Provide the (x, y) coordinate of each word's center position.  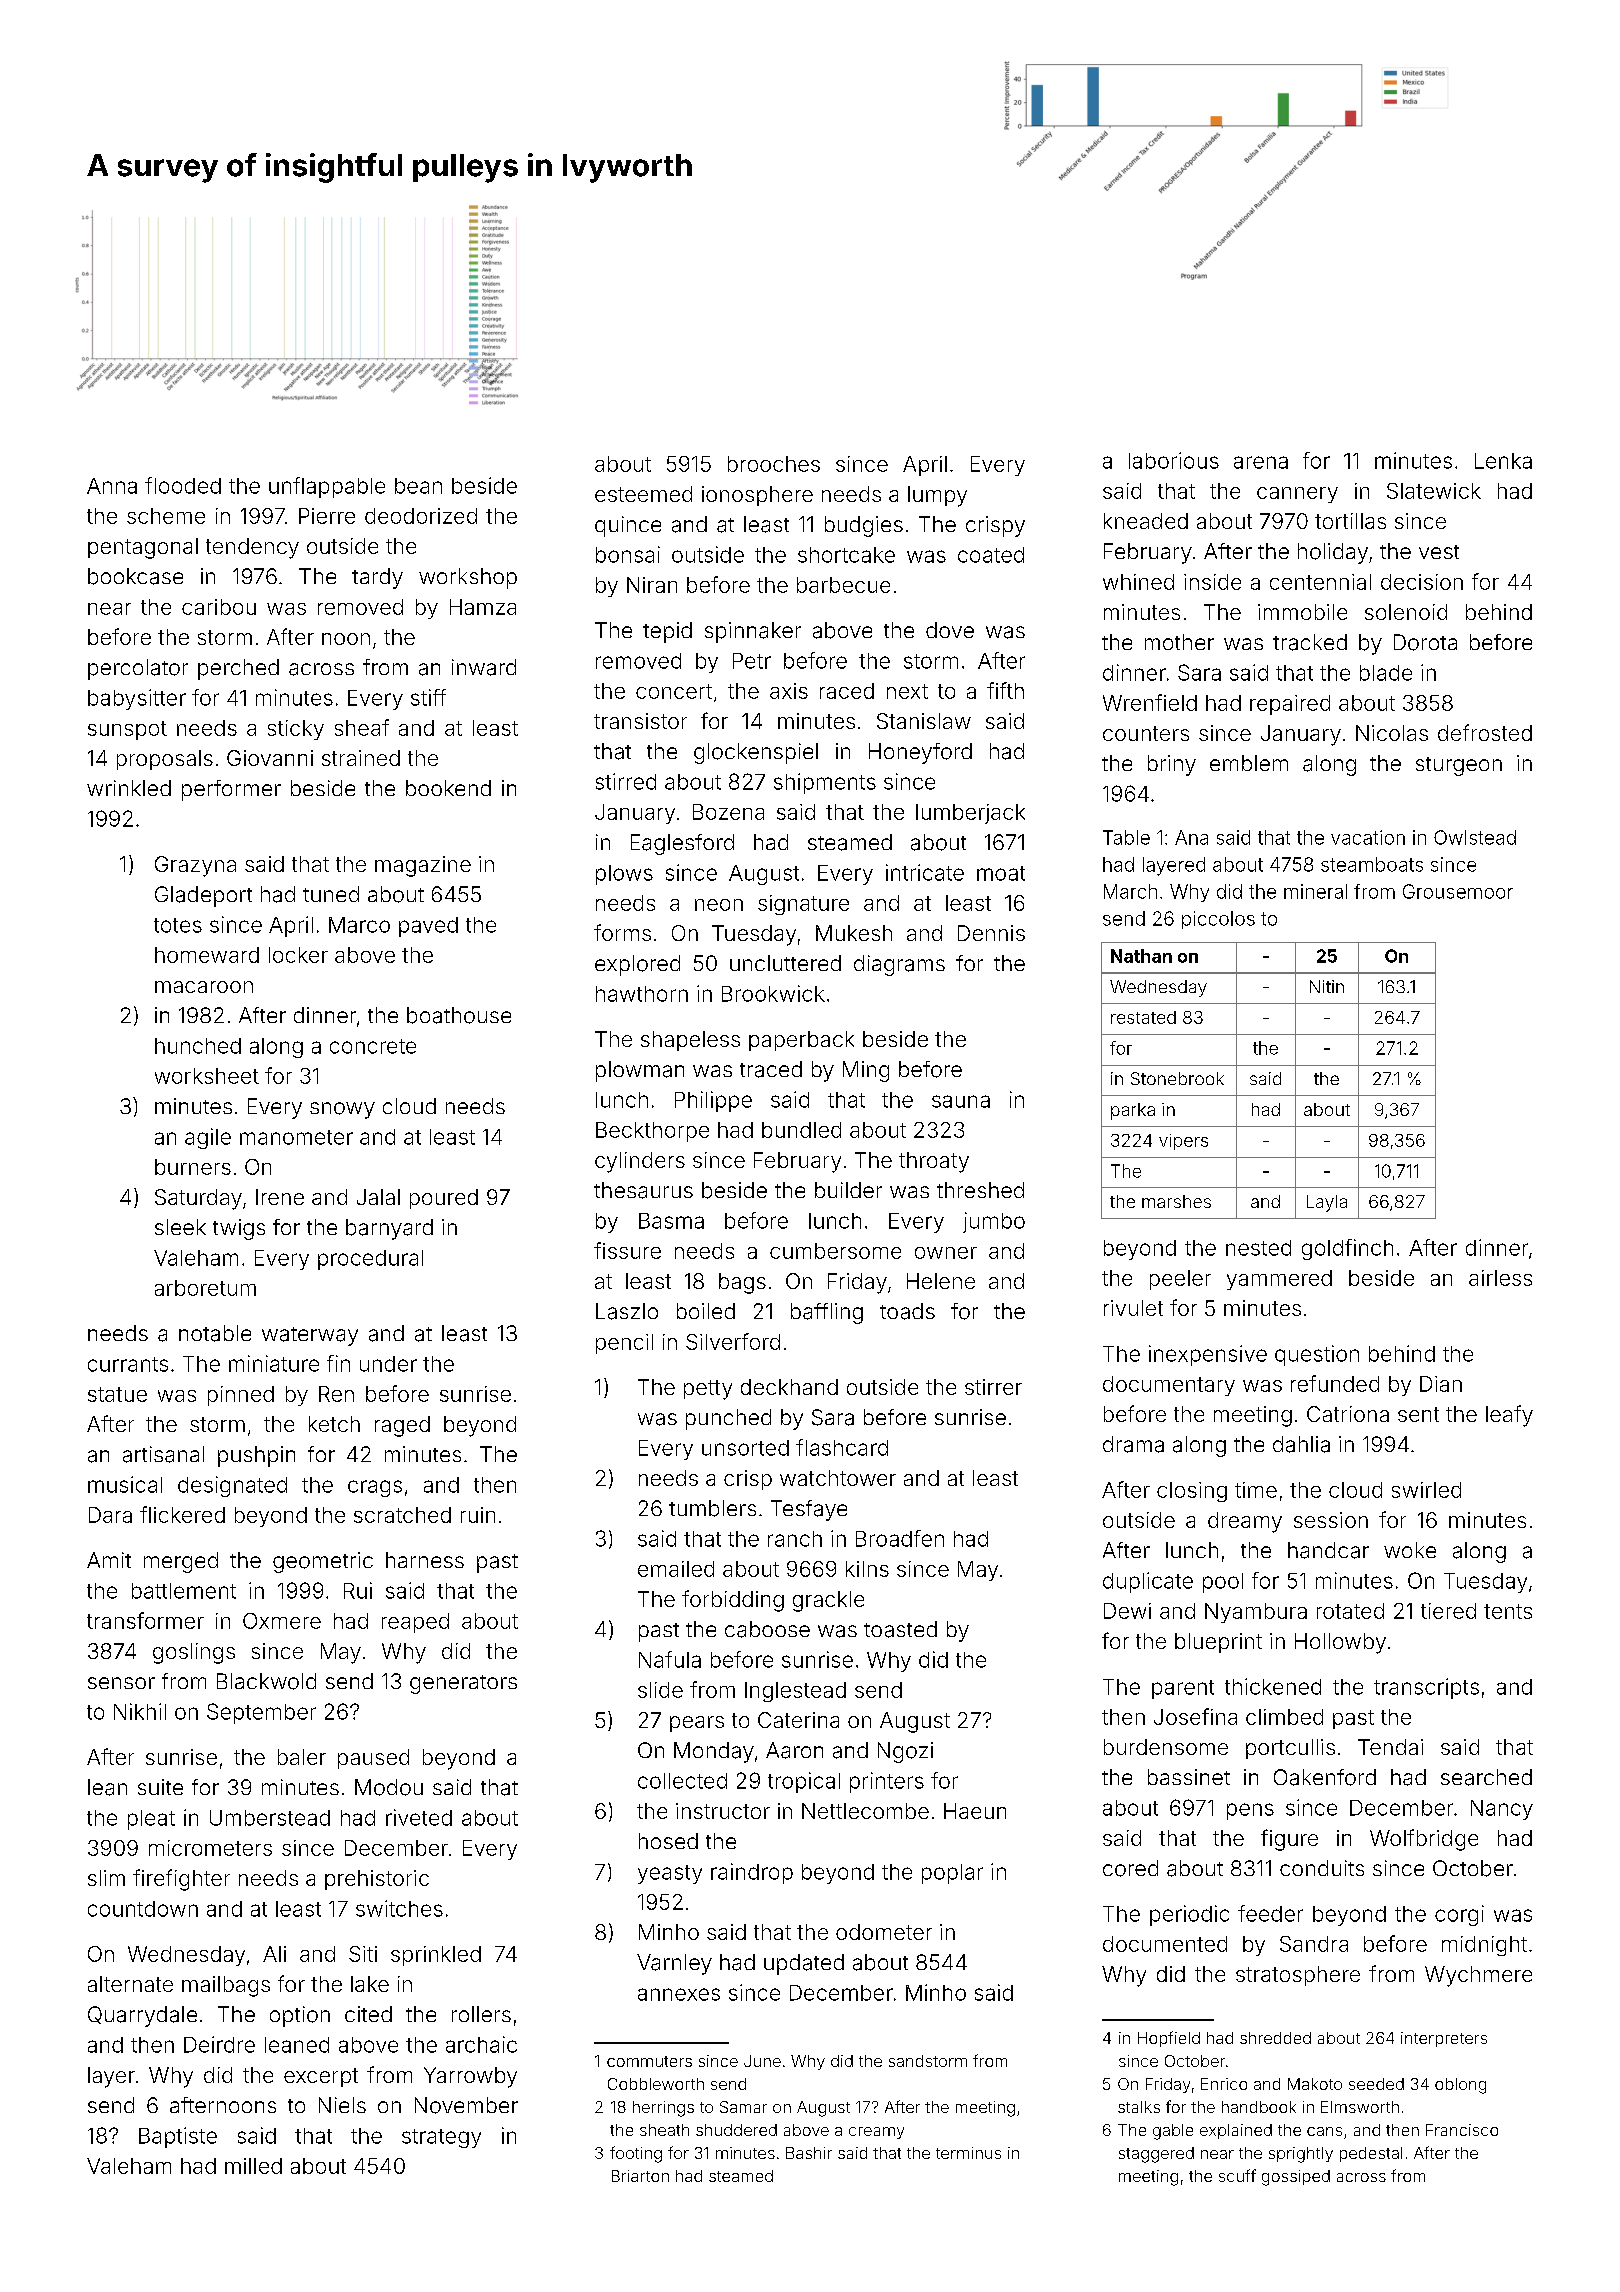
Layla (1327, 1203)
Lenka (1503, 461)
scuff (1237, 2175)
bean (418, 486)
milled (253, 2166)
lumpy (937, 496)
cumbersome (835, 1251)
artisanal (163, 1454)
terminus (968, 2153)
